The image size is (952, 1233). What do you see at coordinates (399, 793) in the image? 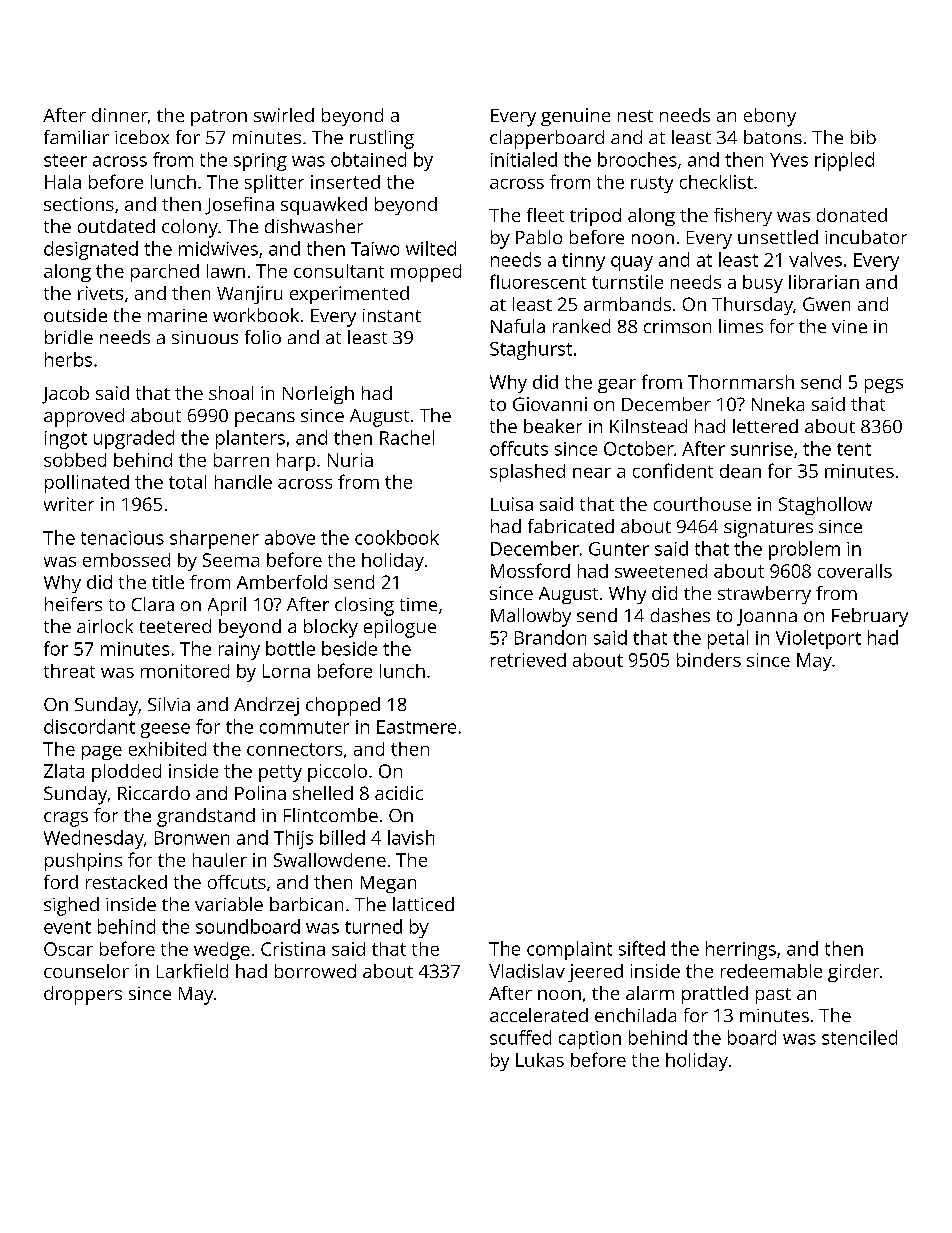
I see `acidic` at bounding box center [399, 793].
